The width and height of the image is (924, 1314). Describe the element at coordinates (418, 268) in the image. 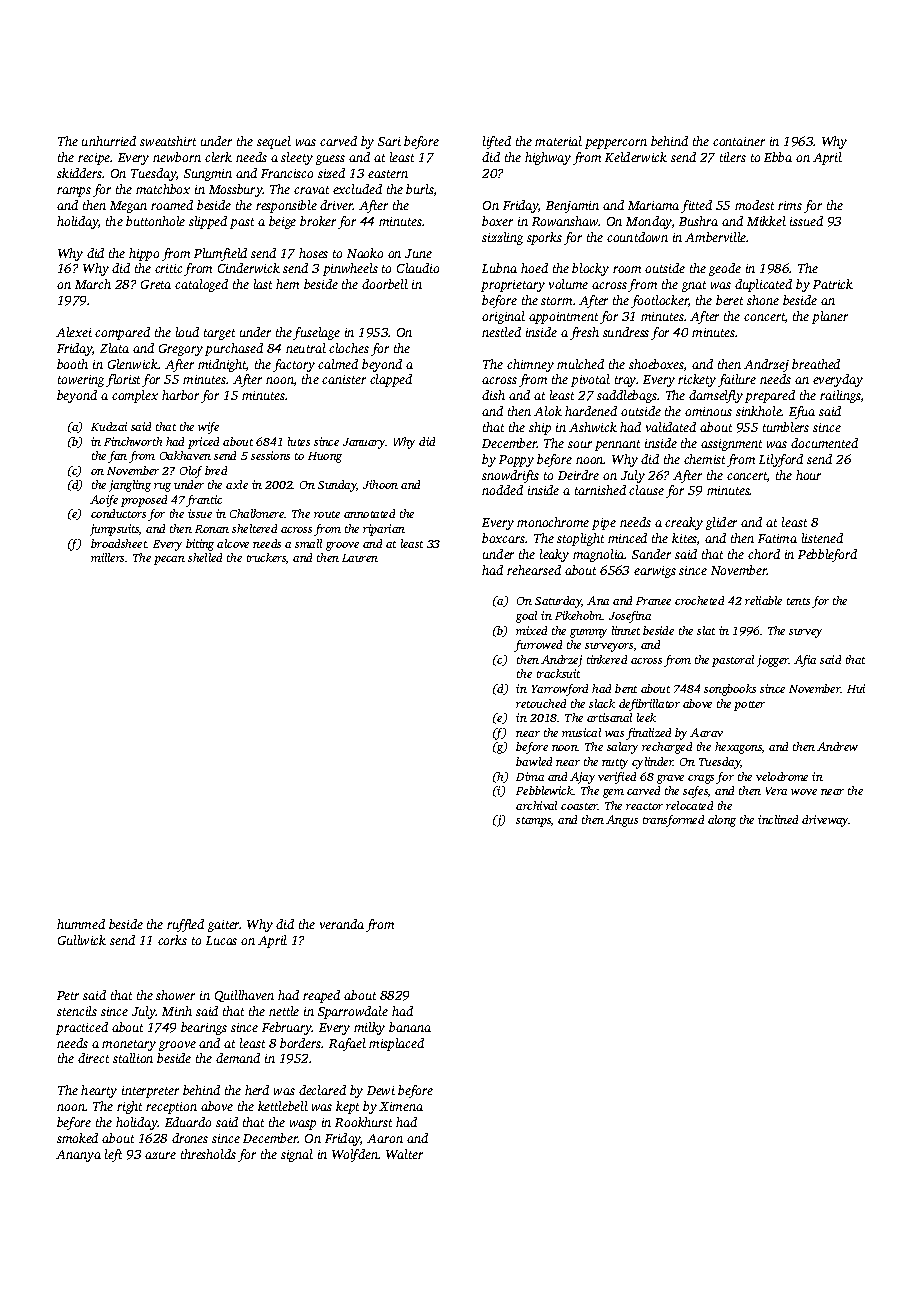

I see `Claudio` at that location.
